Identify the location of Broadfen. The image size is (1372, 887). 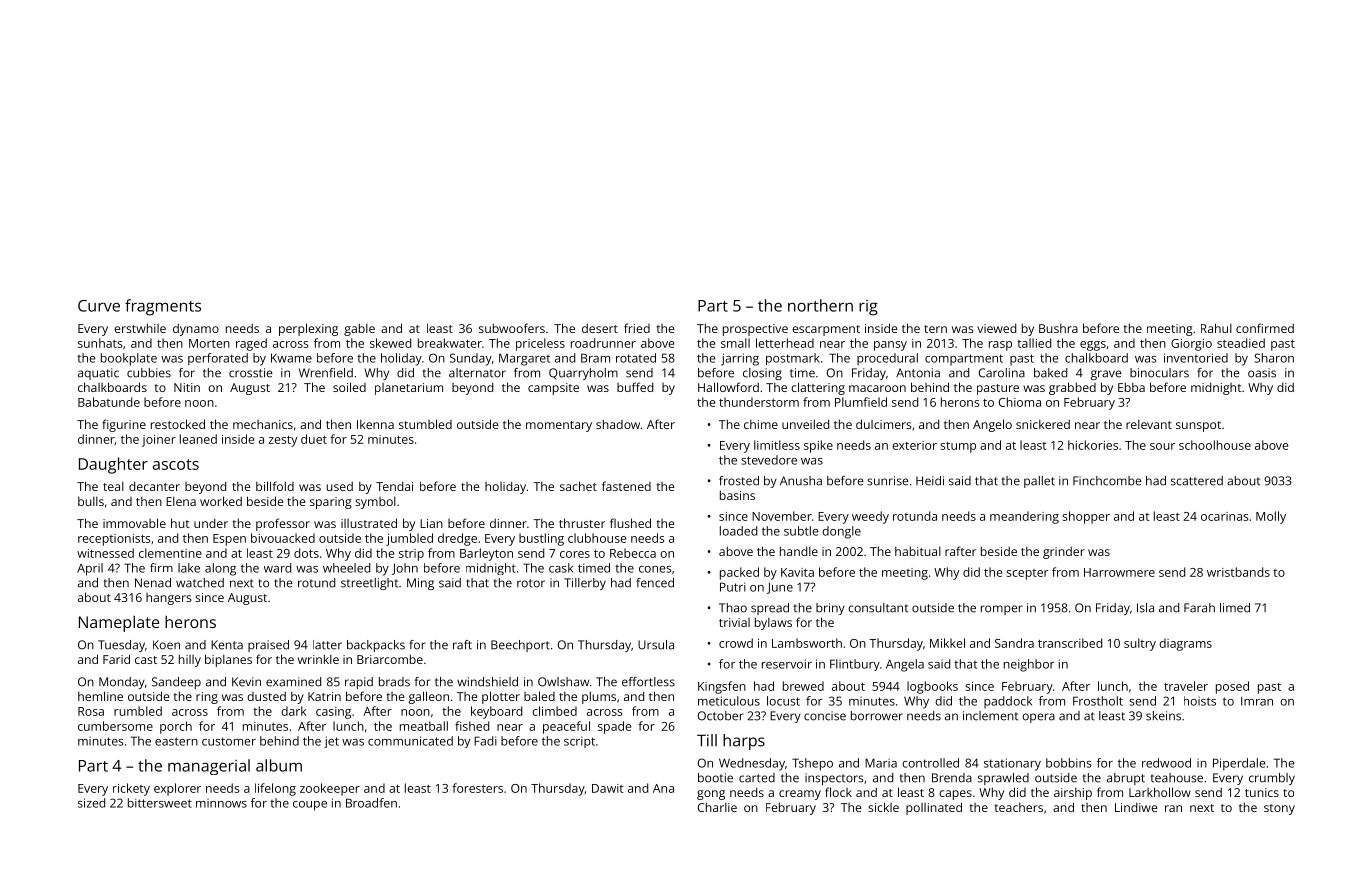
(371, 803).
